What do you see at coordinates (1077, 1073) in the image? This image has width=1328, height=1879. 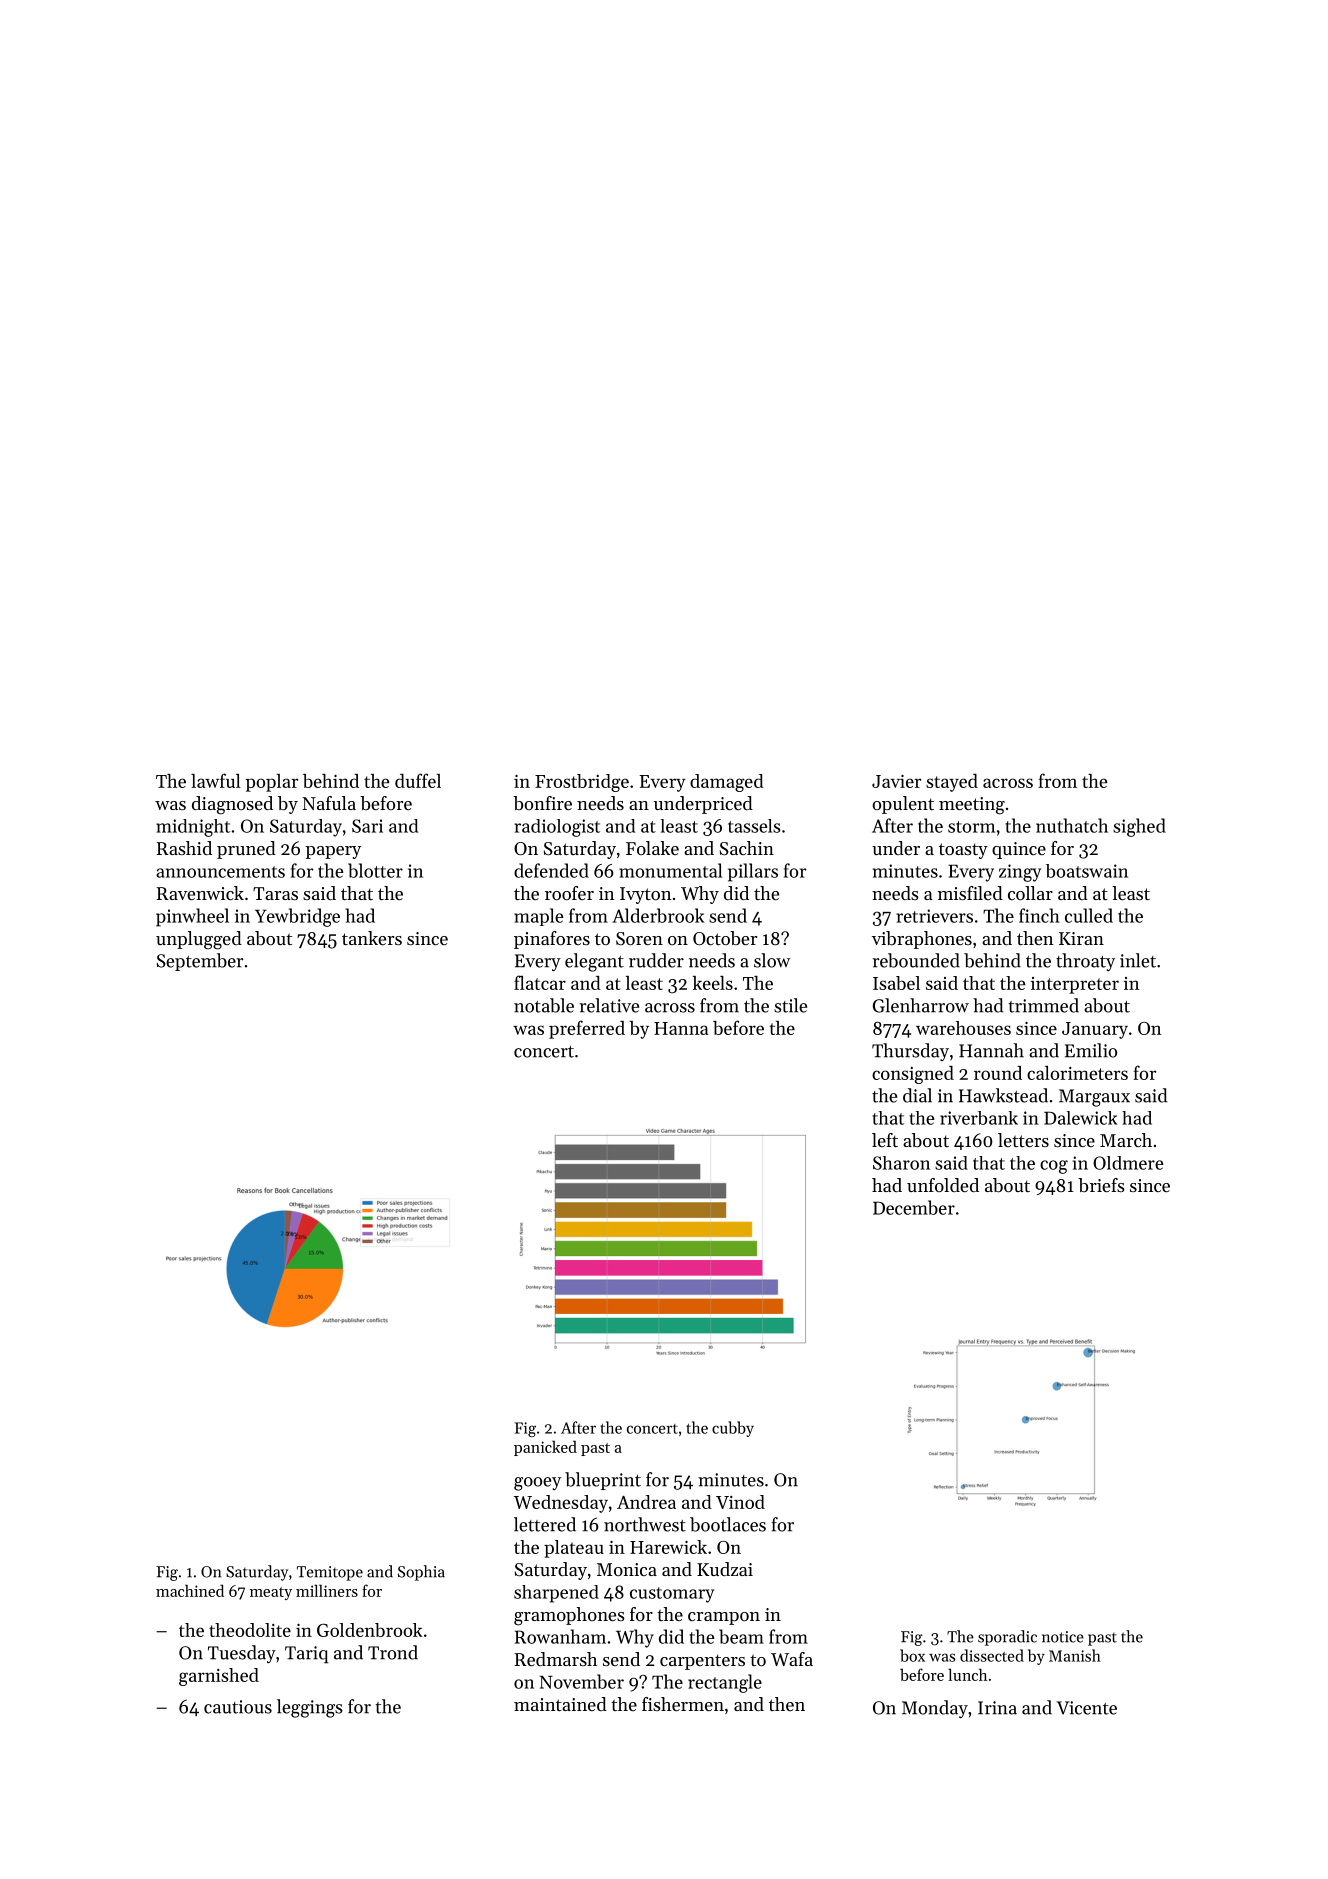 I see `calorimeters` at bounding box center [1077, 1073].
